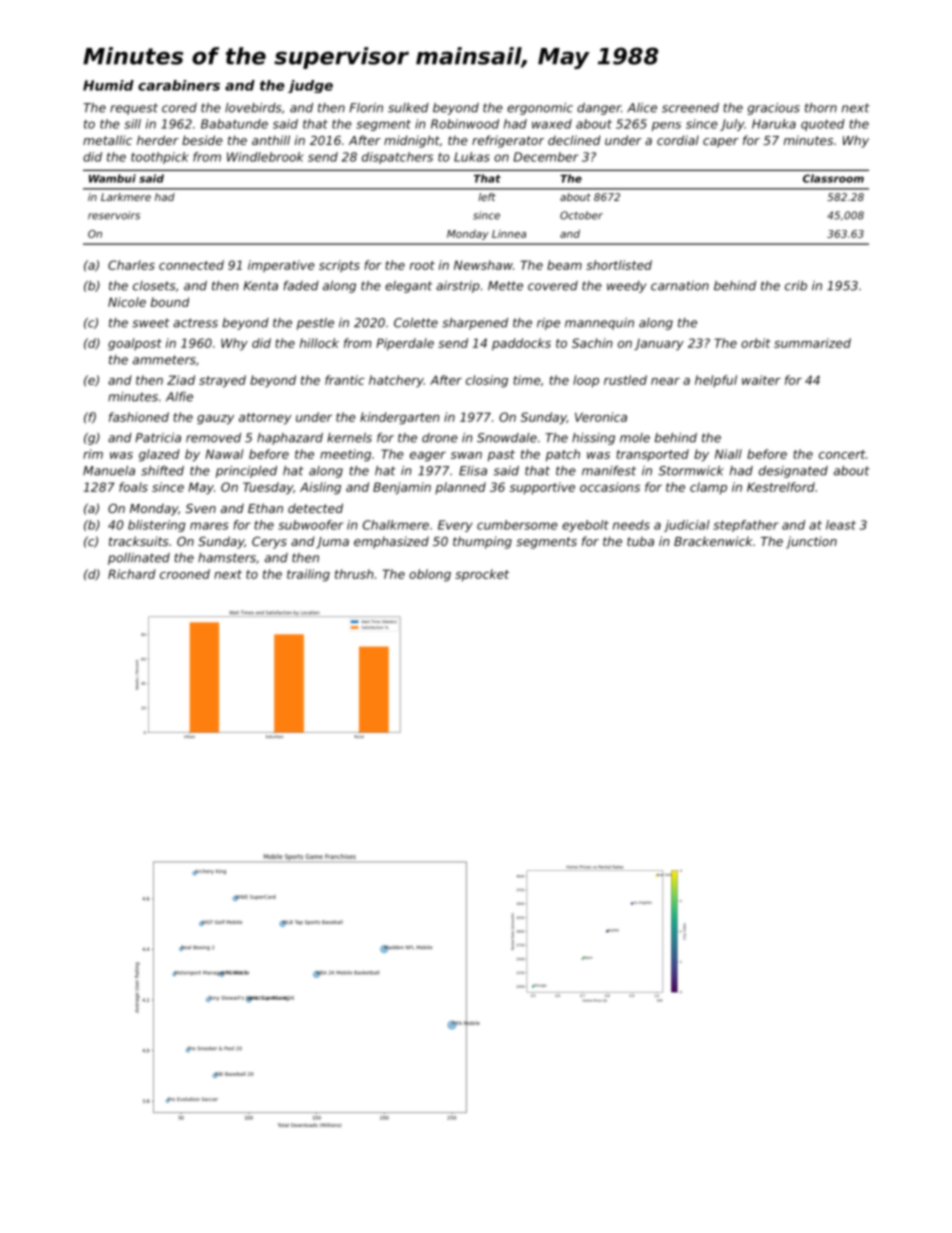 Image resolution: width=952 pixels, height=1233 pixels. I want to click on swan, so click(466, 455).
